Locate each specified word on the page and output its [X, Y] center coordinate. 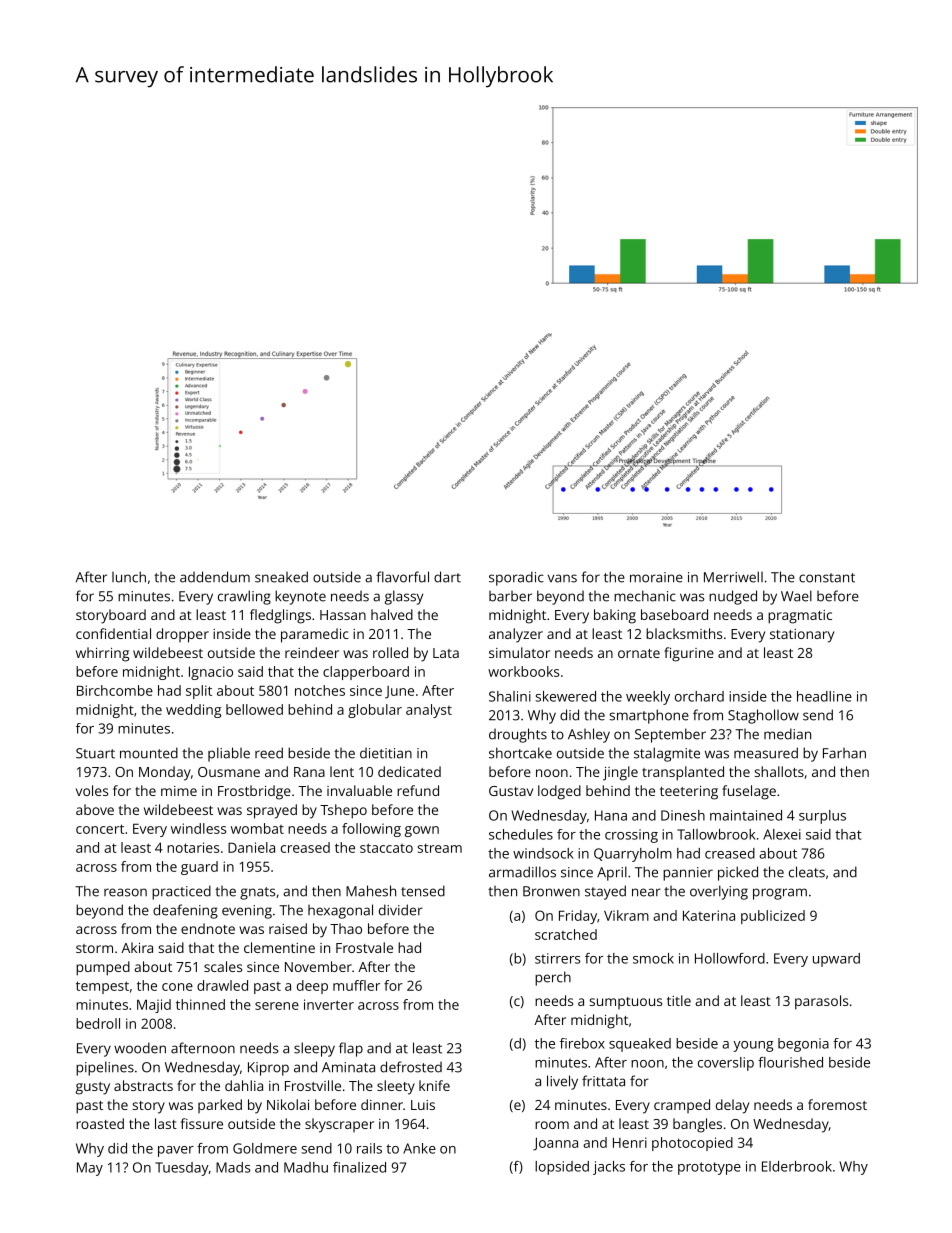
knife [434, 1085]
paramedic [315, 635]
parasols [821, 1002]
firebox [582, 1043]
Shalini [510, 696]
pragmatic [800, 617]
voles [92, 790]
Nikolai [288, 1104]
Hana [611, 815]
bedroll [98, 1023]
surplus [822, 817]
